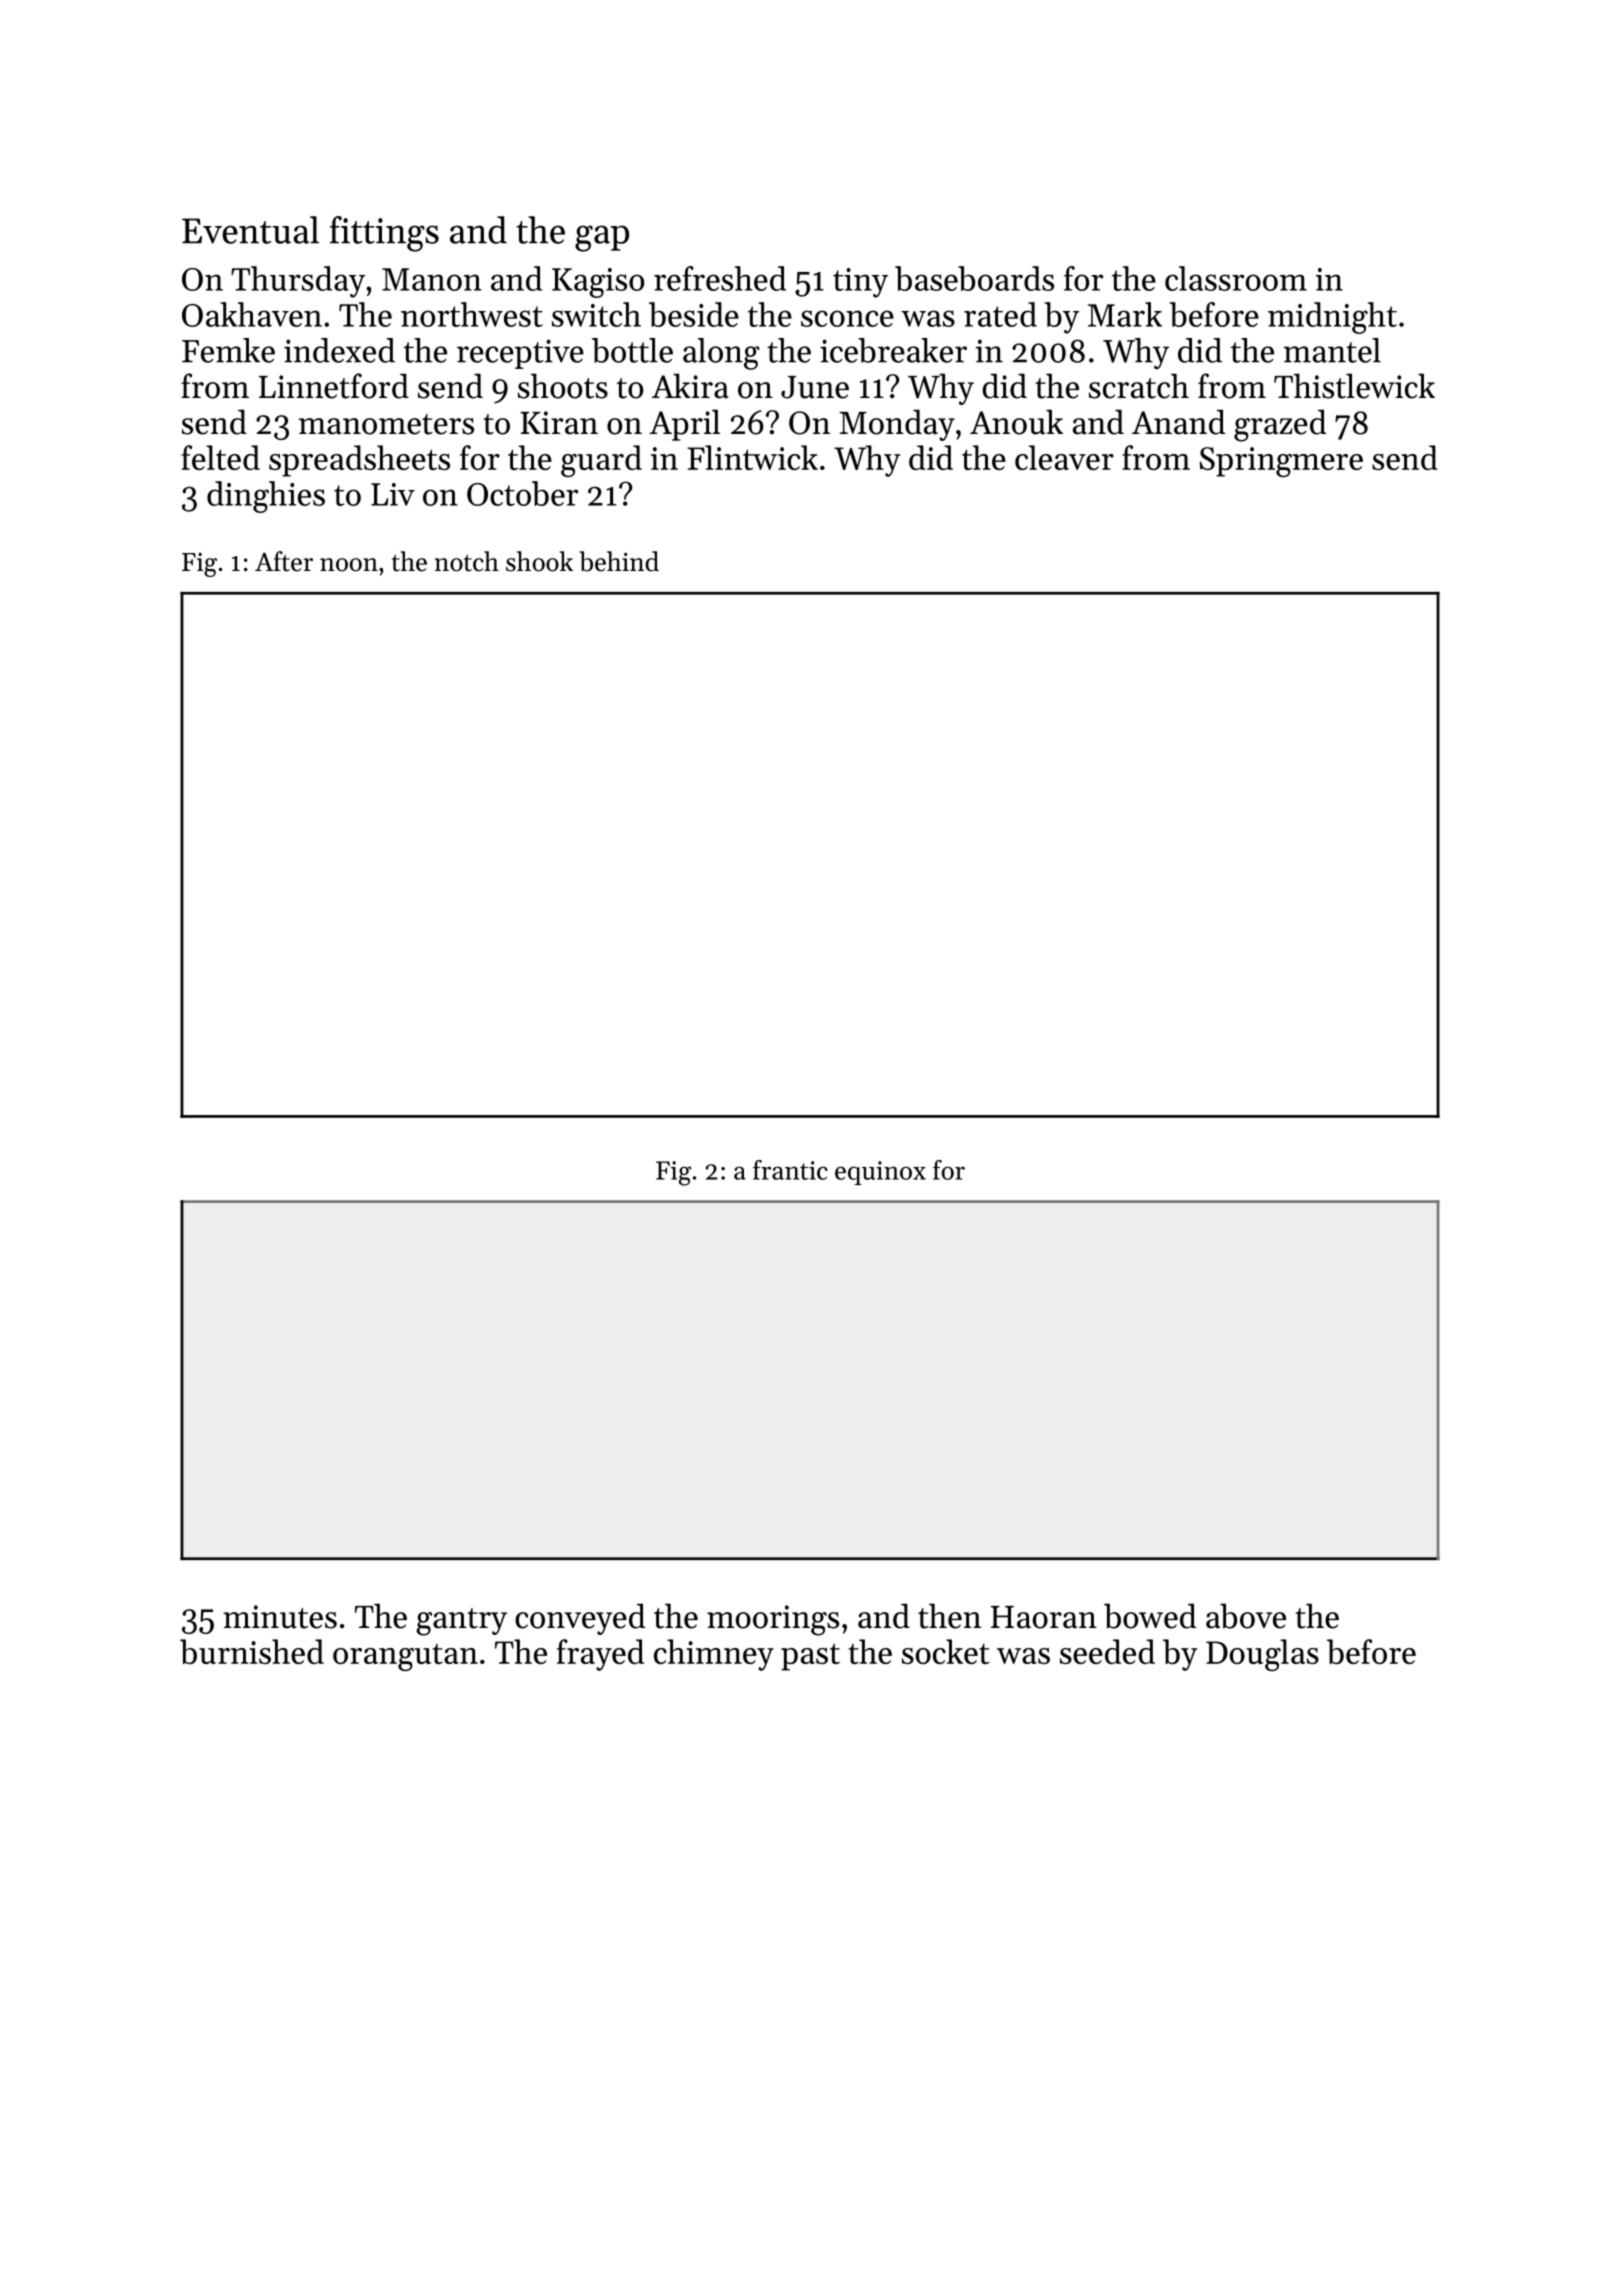  What do you see at coordinates (815, 387) in the document?
I see `June` at bounding box center [815, 387].
